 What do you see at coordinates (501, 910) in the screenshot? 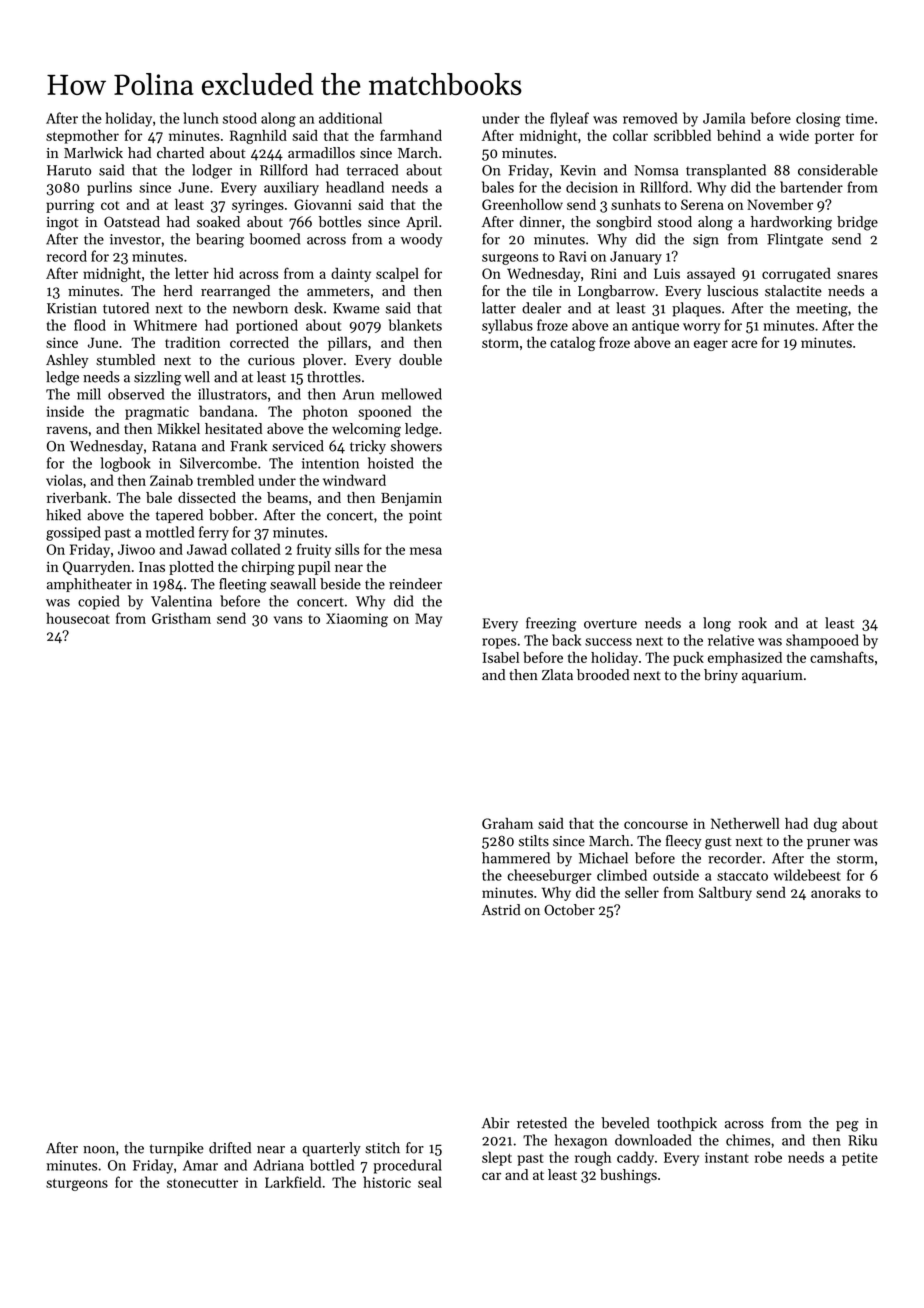
I see `Astrid` at bounding box center [501, 910].
